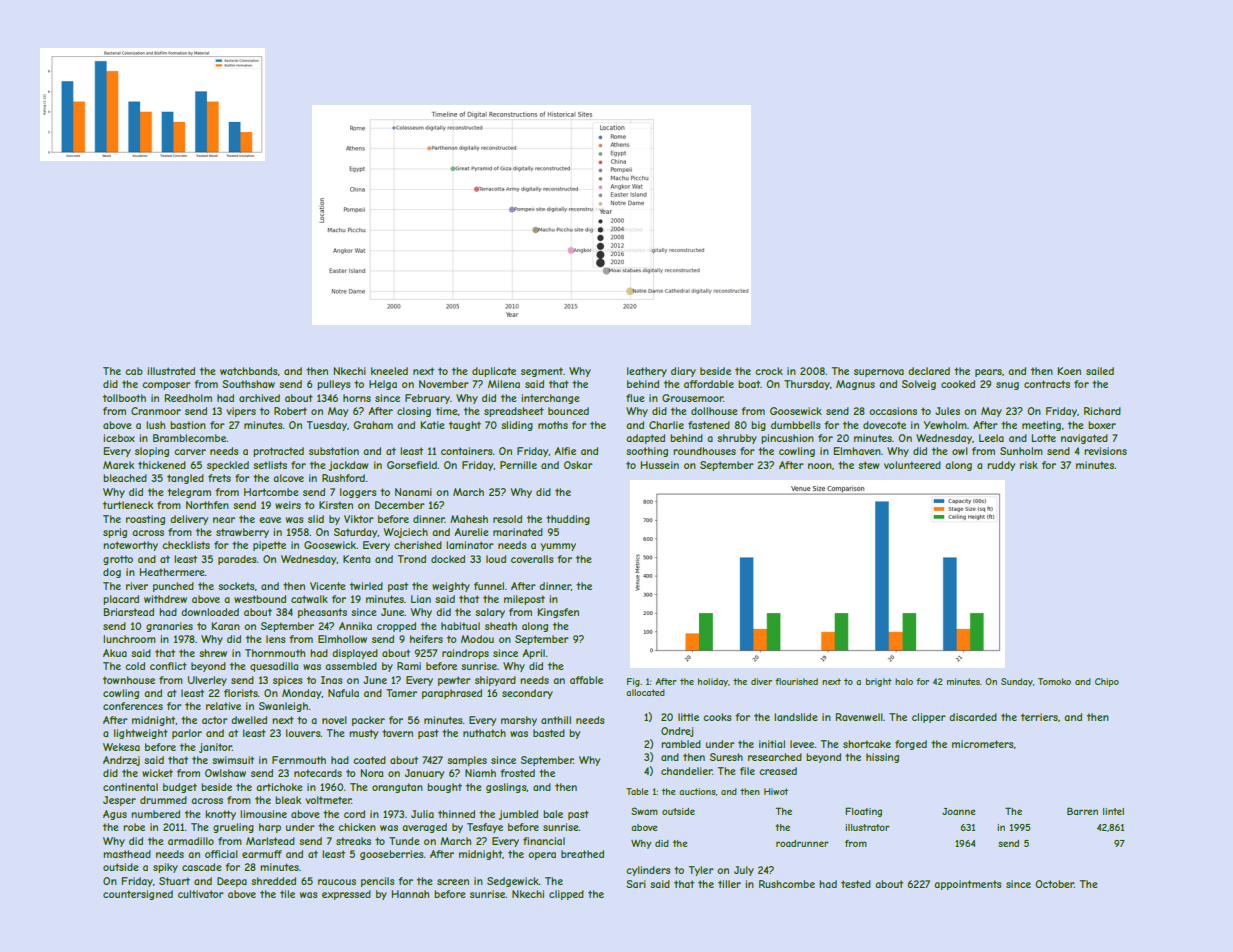 The width and height of the screenshot is (1233, 952). Describe the element at coordinates (166, 386) in the screenshot. I see `composer` at that location.
